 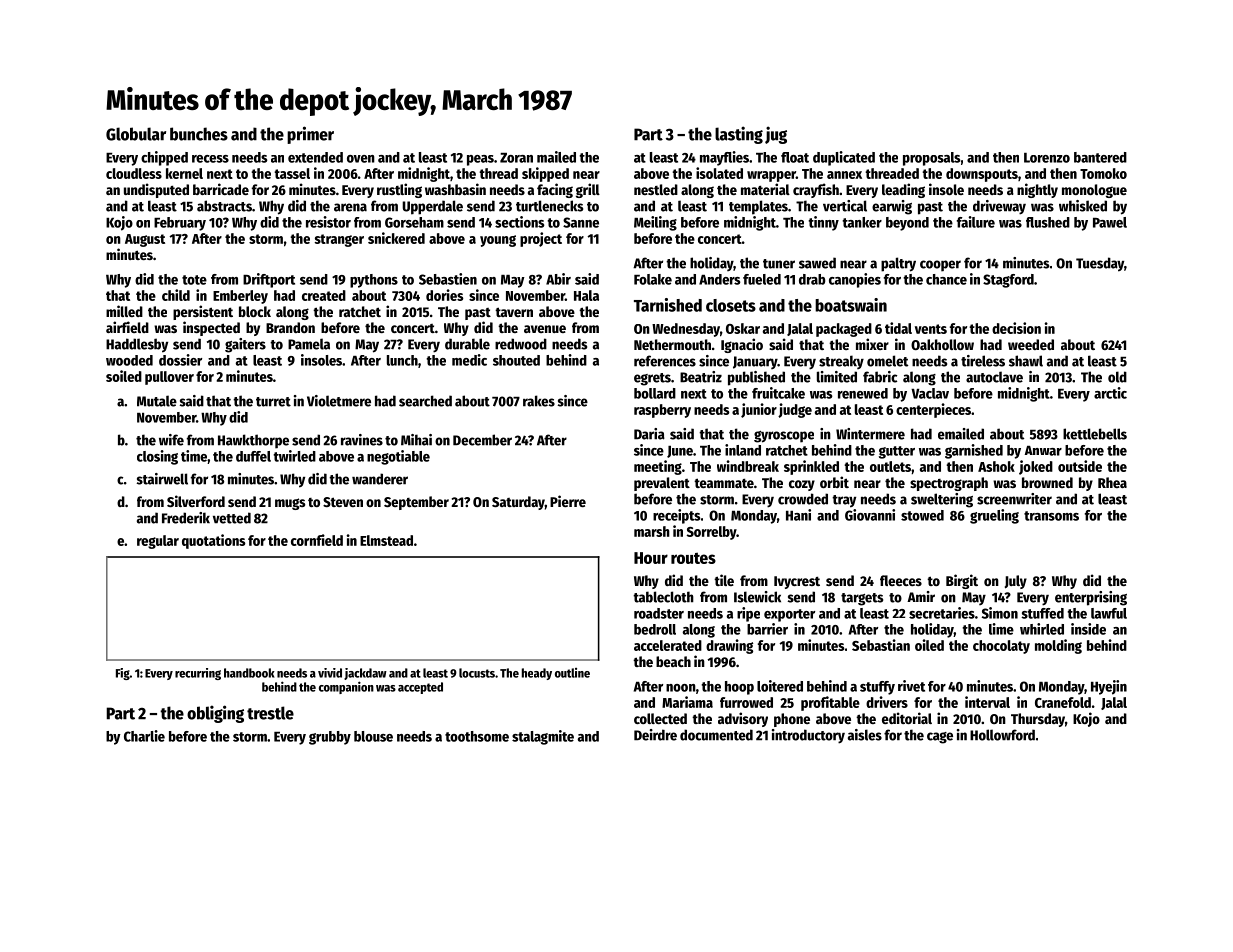 I want to click on Hour, so click(x=651, y=558).
